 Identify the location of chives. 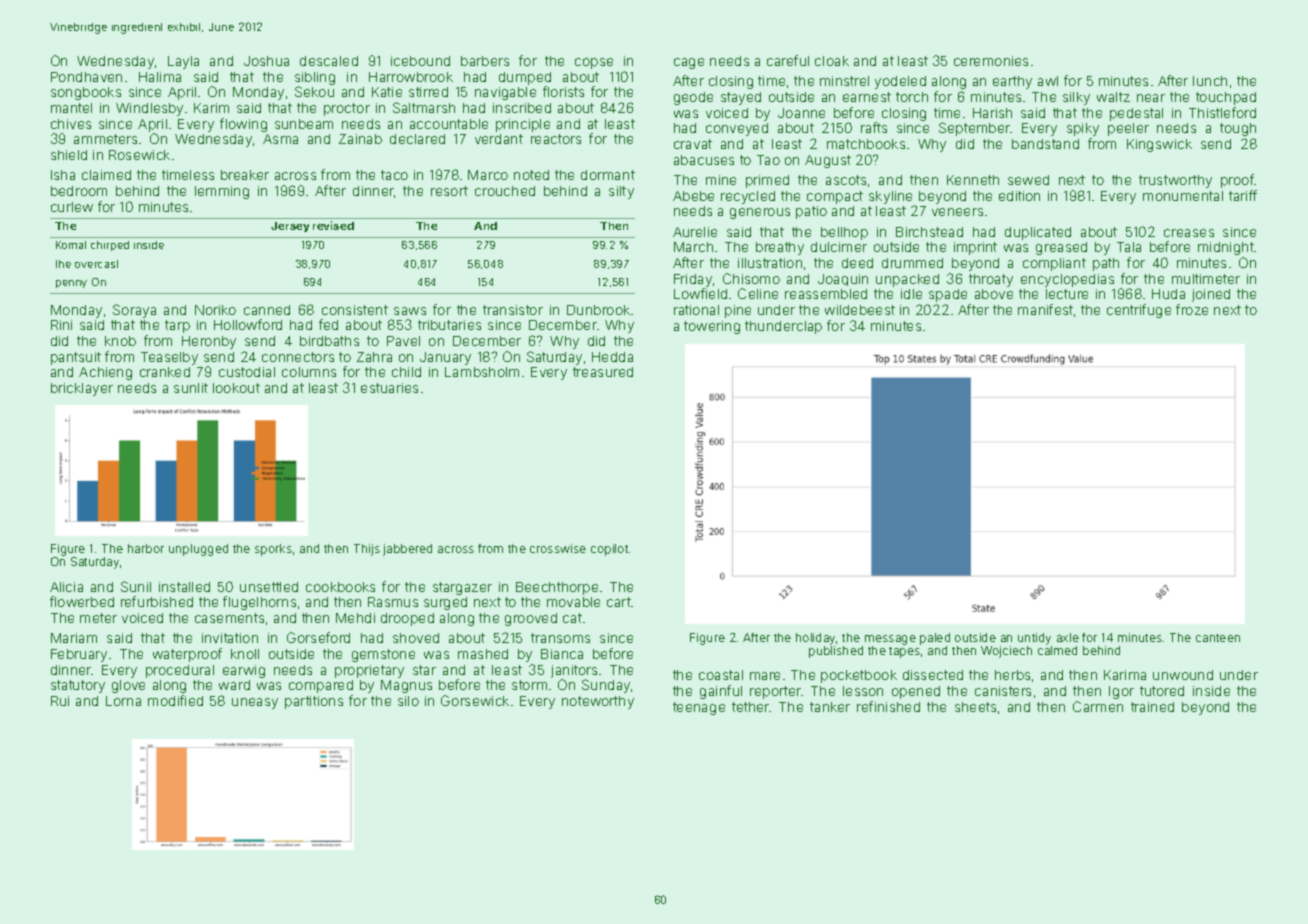
(71, 124).
